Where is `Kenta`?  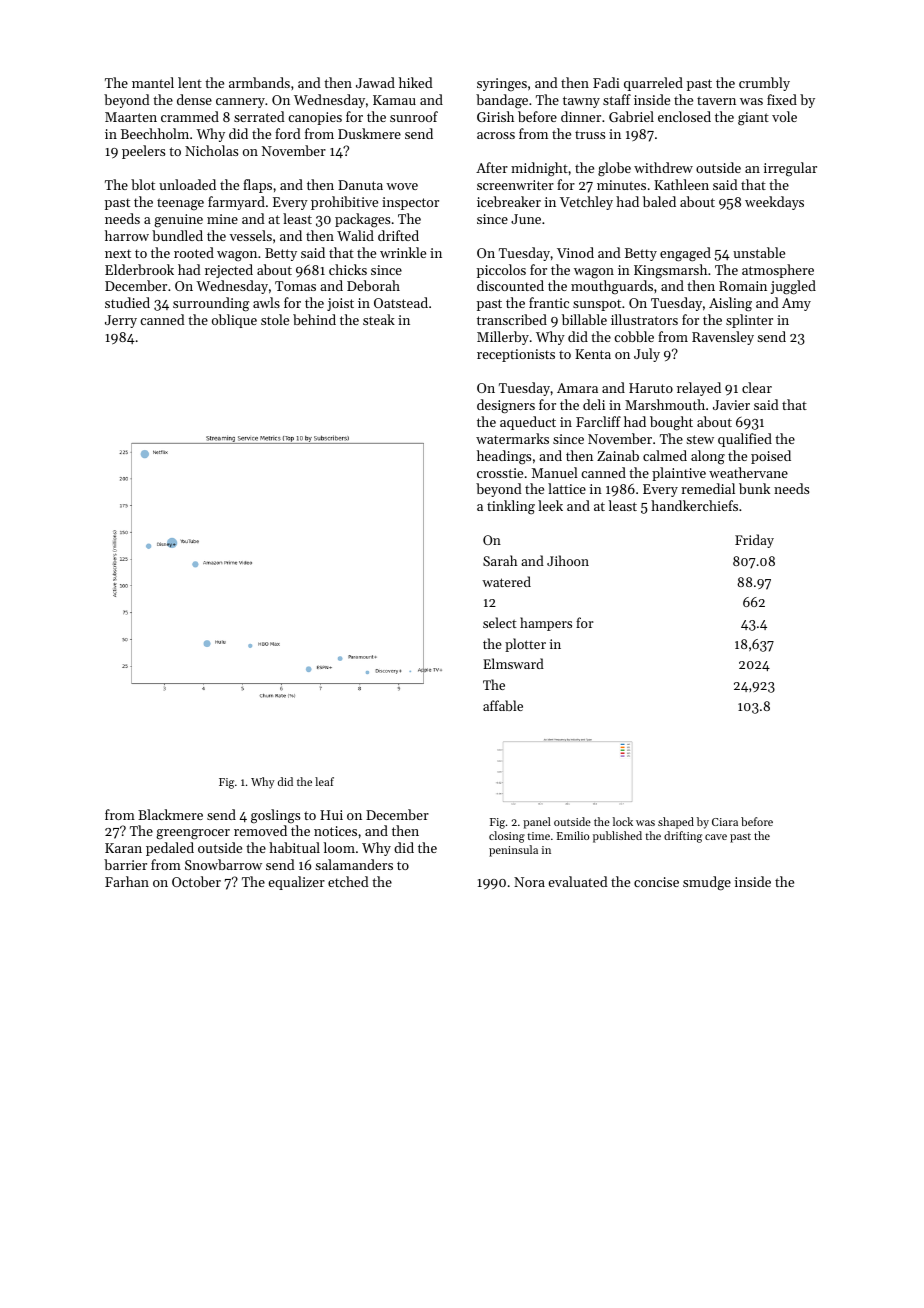 Kenta is located at coordinates (593, 354).
